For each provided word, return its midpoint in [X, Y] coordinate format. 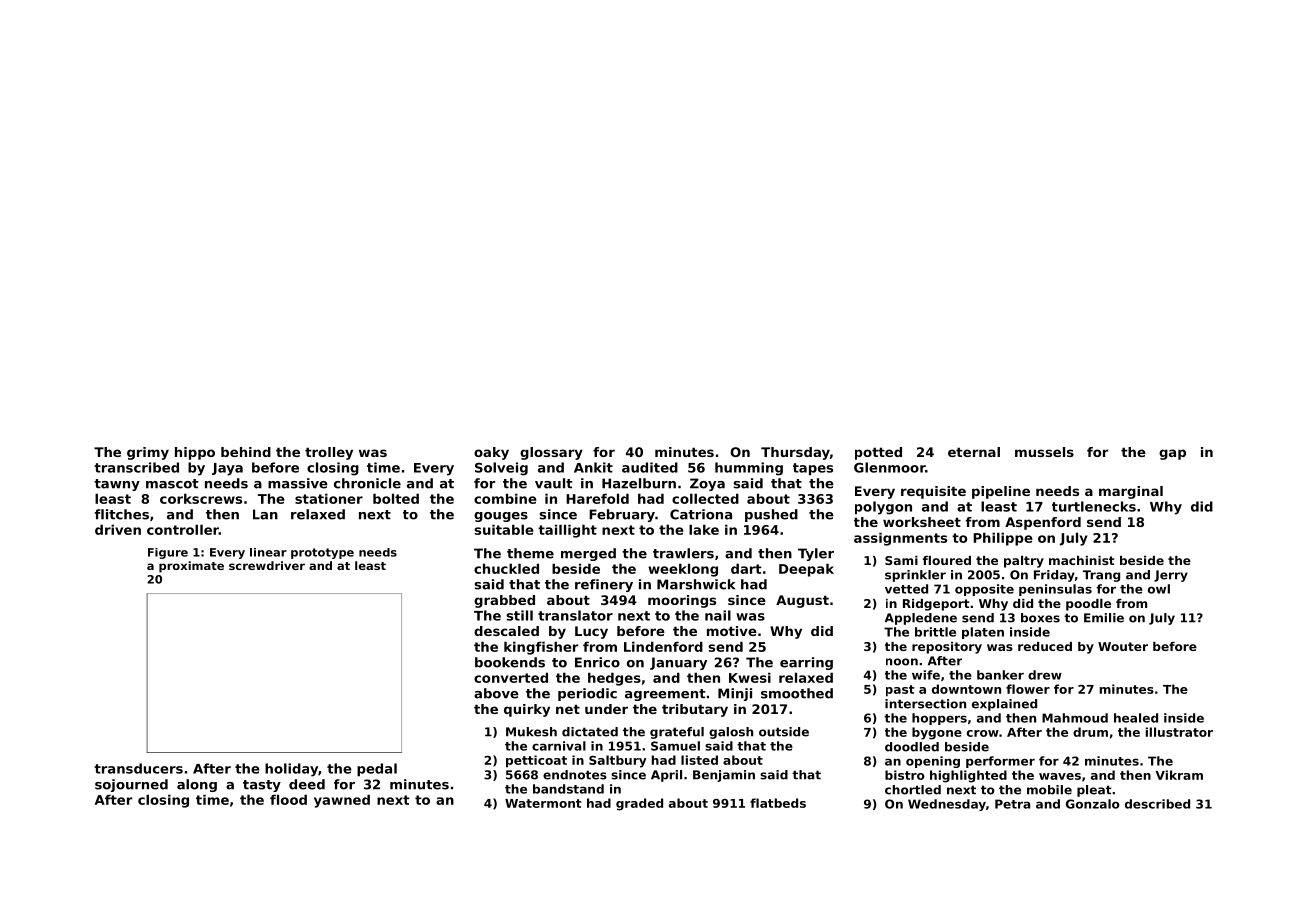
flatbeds [778, 803]
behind [246, 452]
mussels [1044, 452]
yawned [342, 801]
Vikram [1179, 775]
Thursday [795, 453]
